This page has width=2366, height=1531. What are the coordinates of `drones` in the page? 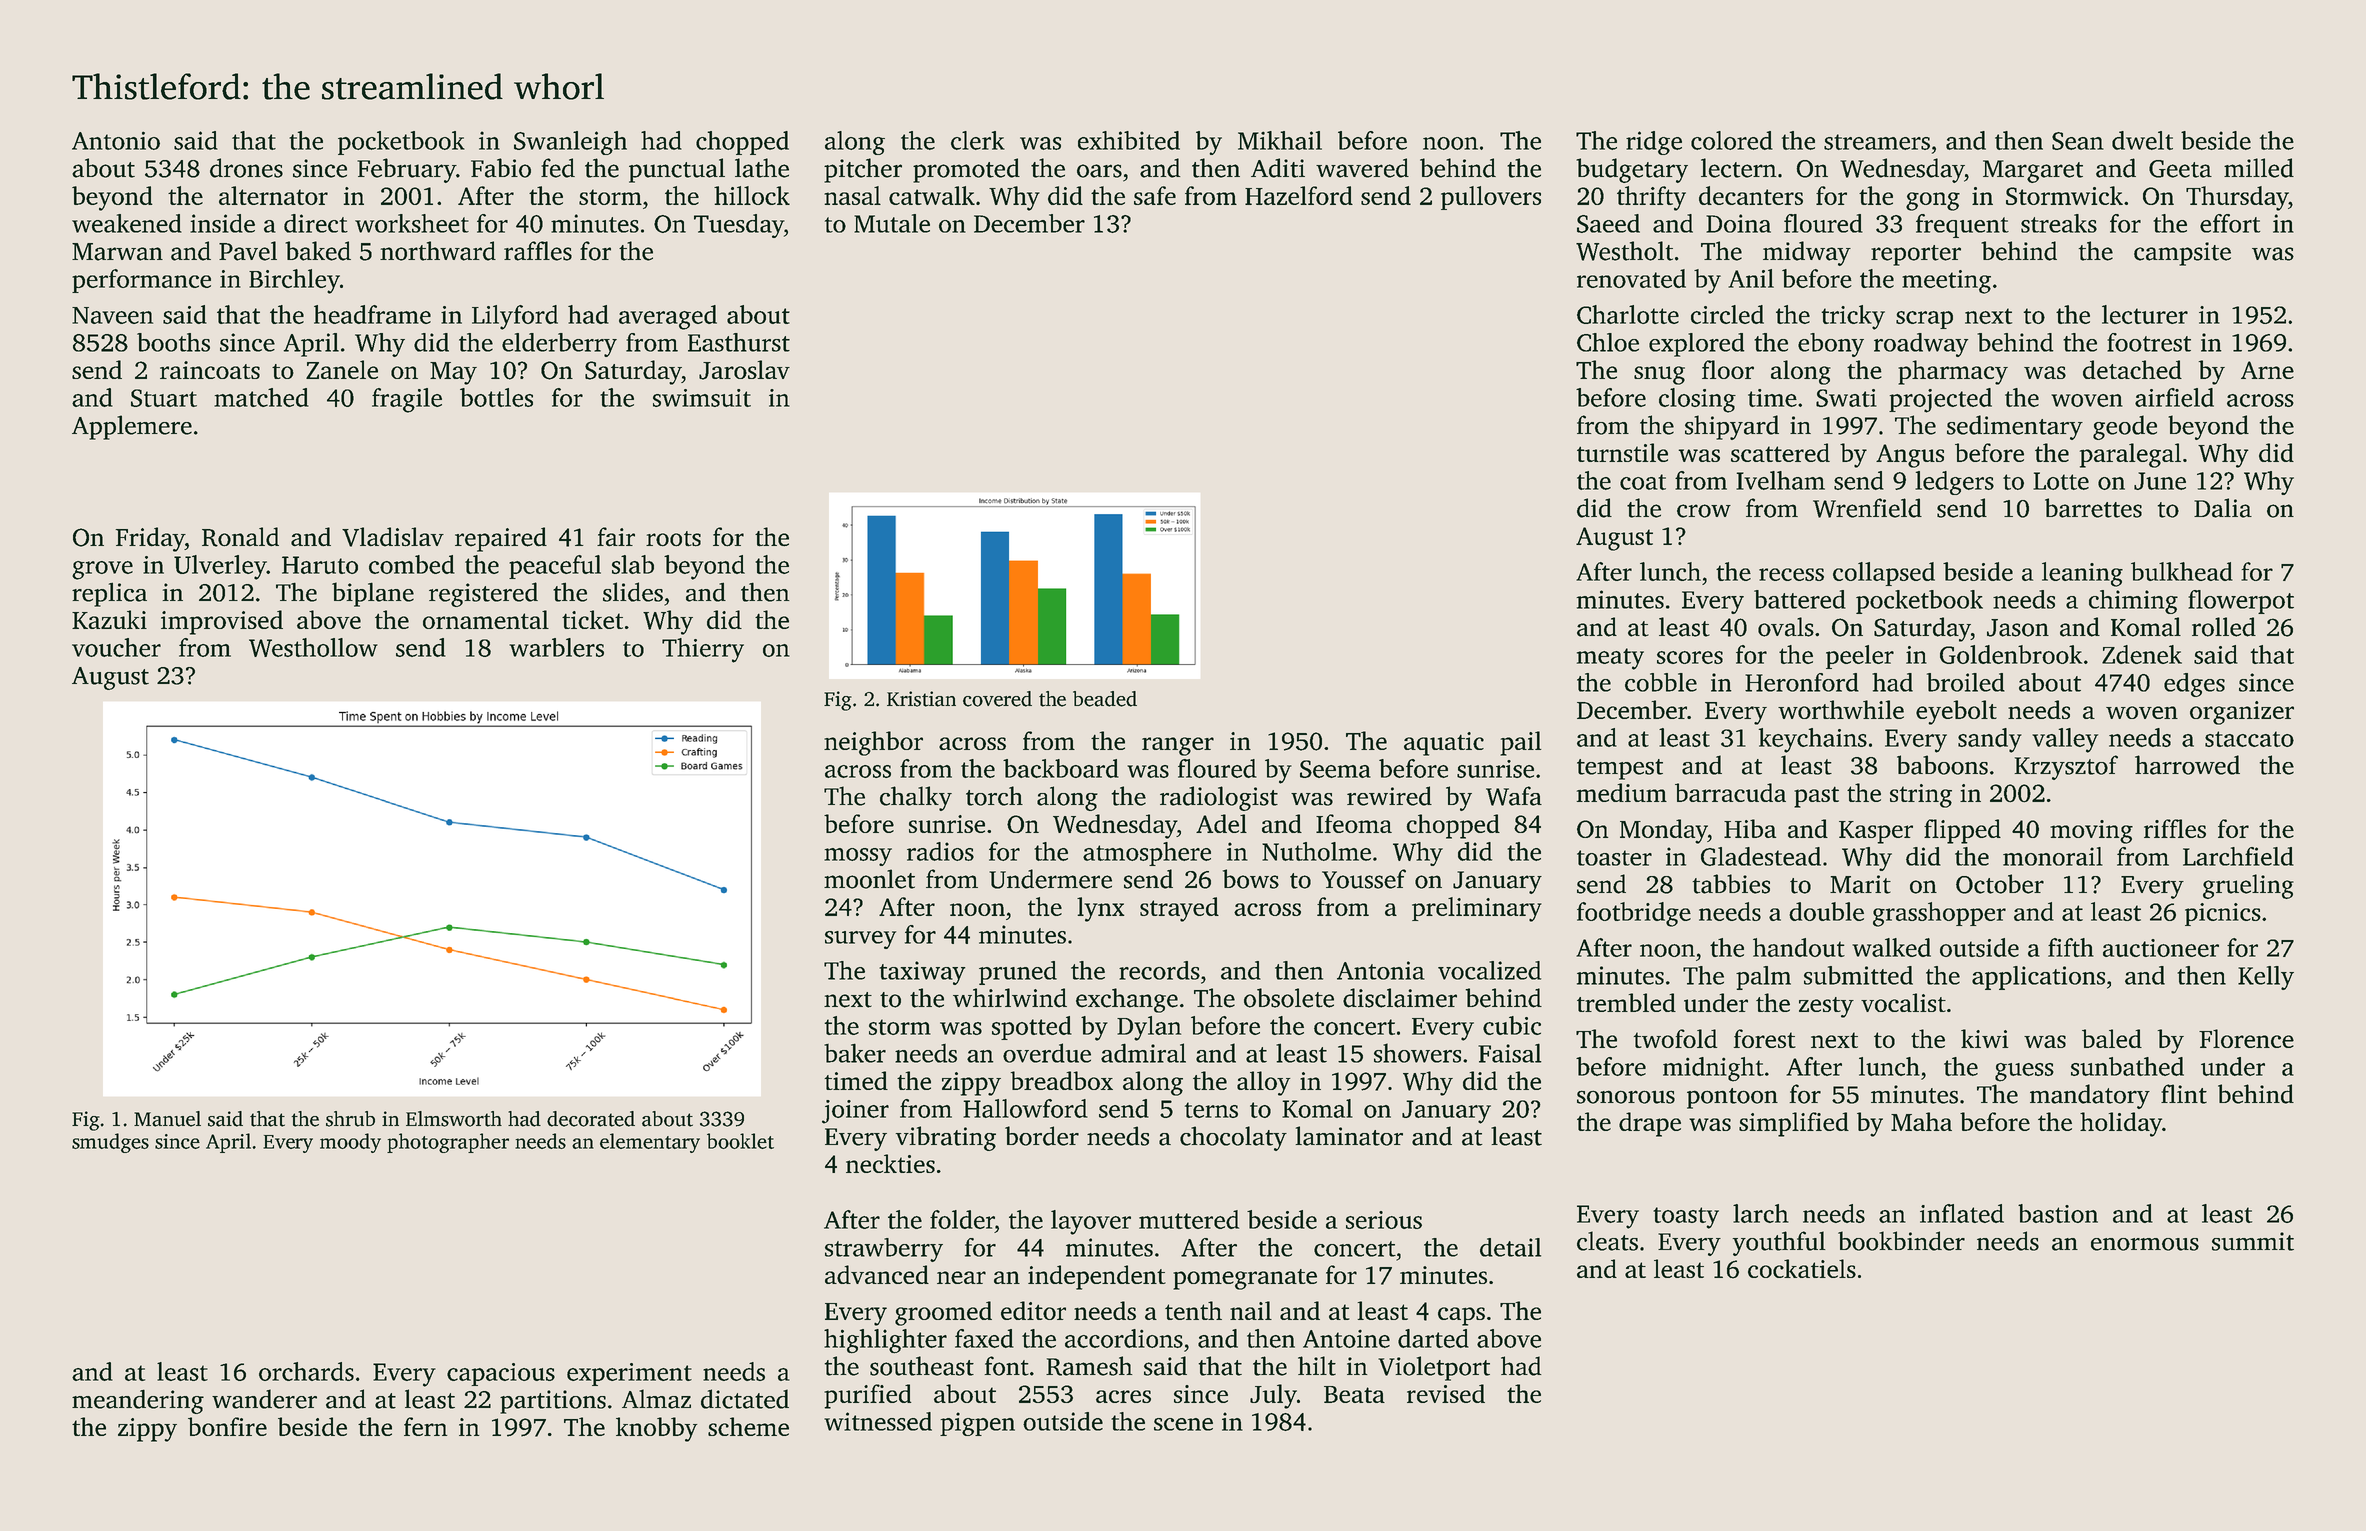 It's located at (246, 168).
